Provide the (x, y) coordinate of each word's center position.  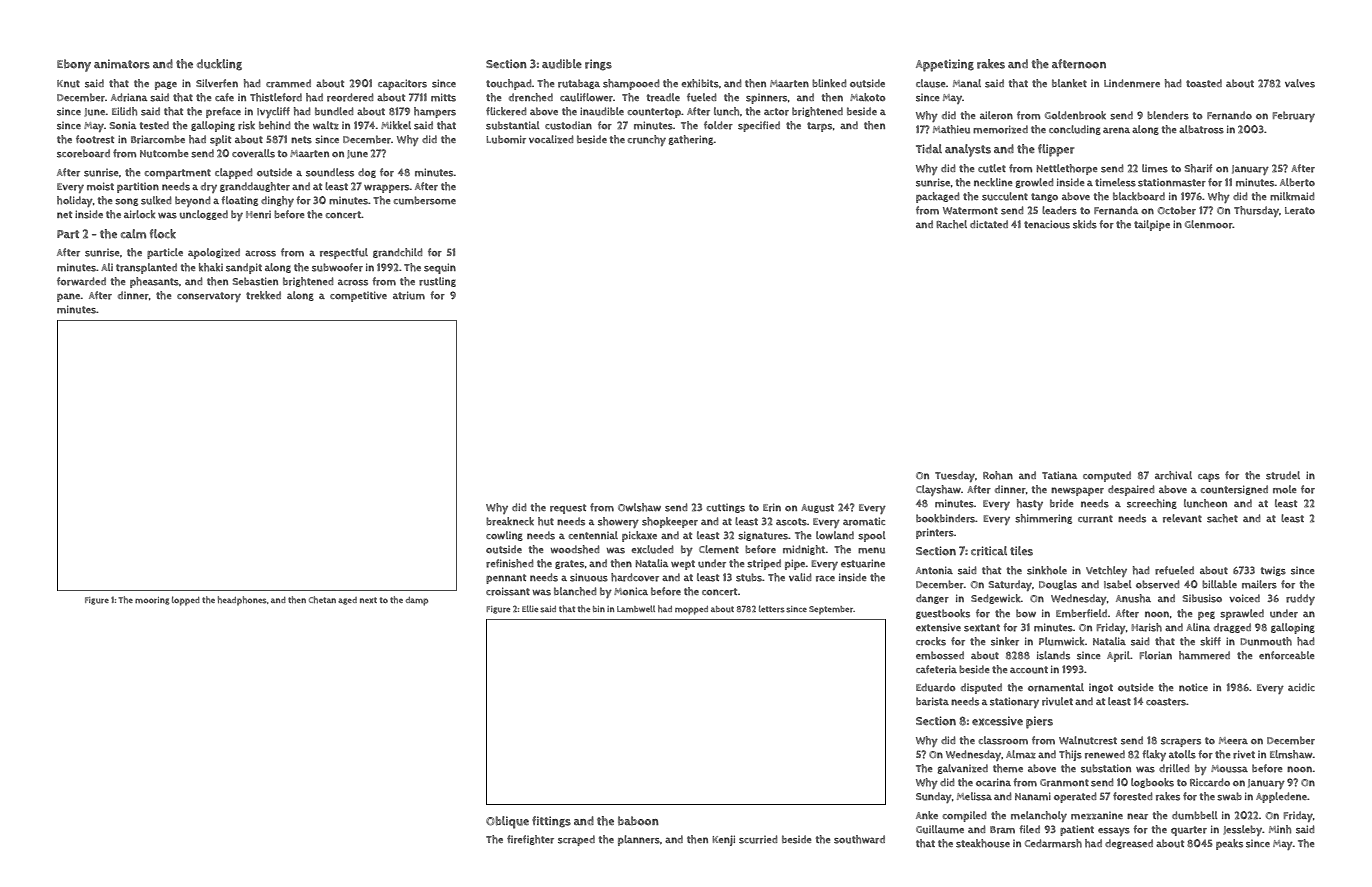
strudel (1283, 475)
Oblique (507, 822)
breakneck (510, 521)
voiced (1244, 598)
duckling (219, 65)
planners (639, 840)
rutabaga (579, 84)
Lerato (1300, 211)
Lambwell (636, 608)
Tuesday (955, 476)
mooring (152, 601)
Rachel (951, 224)
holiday (75, 201)
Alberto (1297, 182)
